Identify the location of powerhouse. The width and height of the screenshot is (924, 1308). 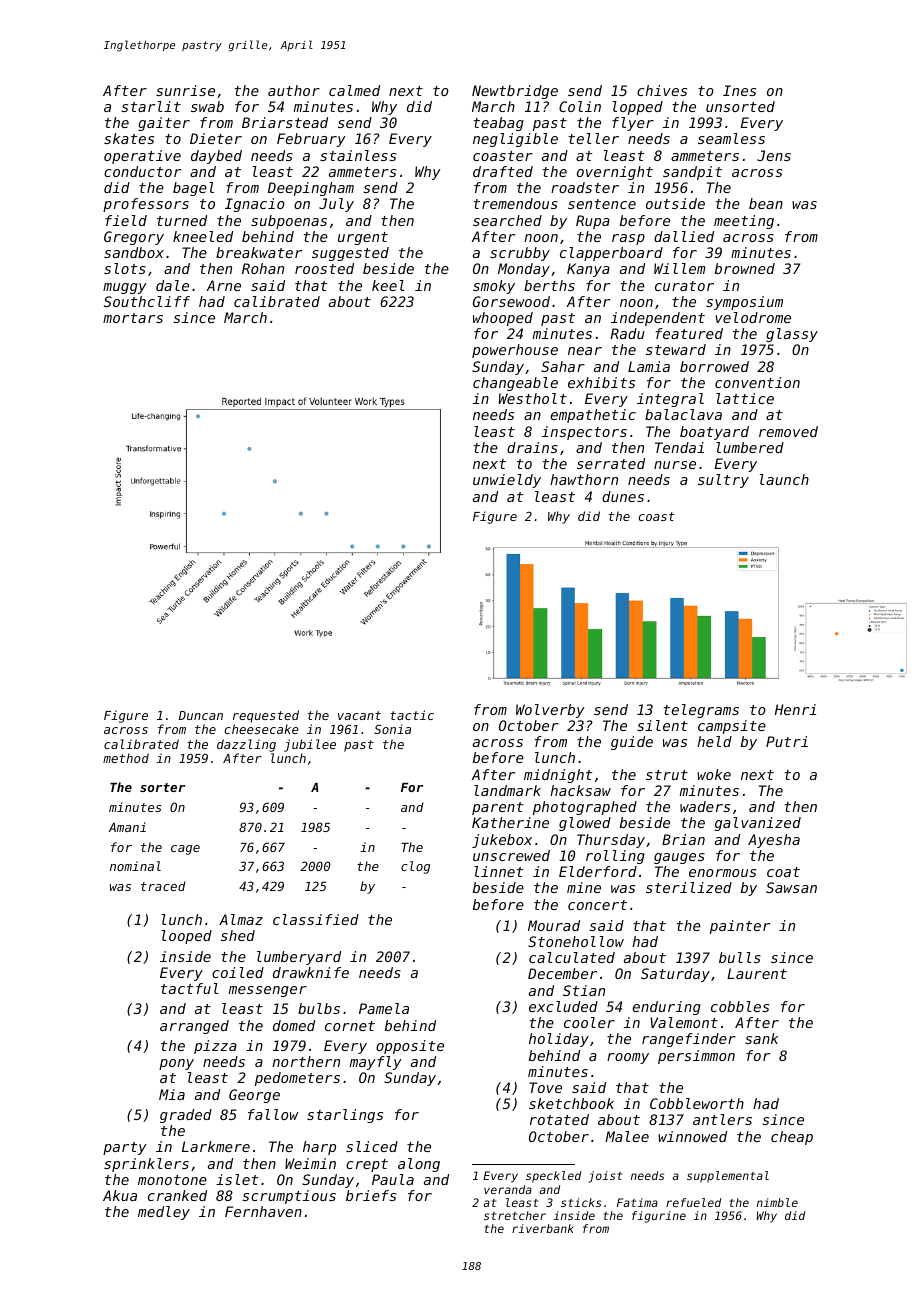
(515, 351).
